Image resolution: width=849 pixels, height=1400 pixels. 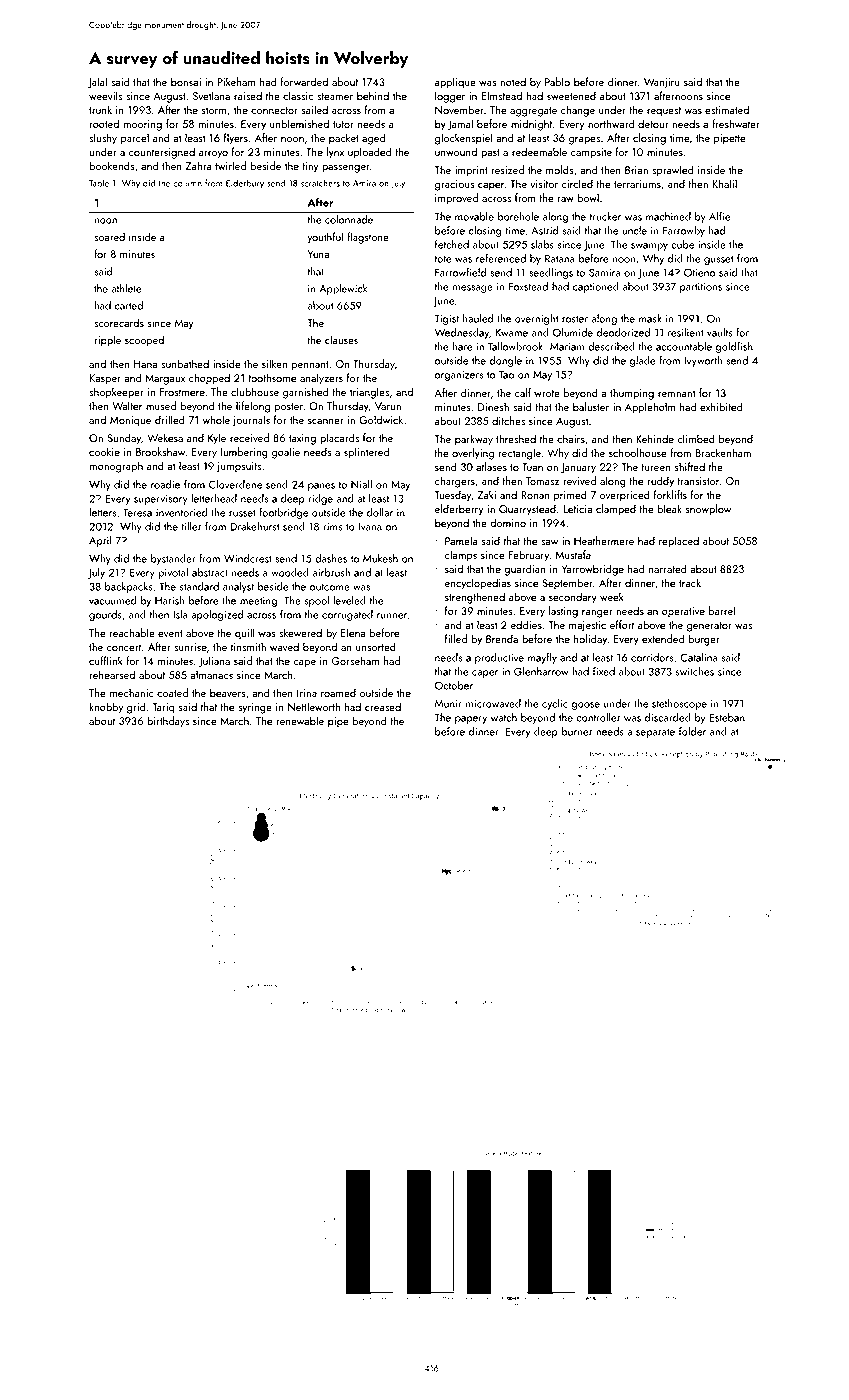 I want to click on Appleholm, so click(x=650, y=408).
